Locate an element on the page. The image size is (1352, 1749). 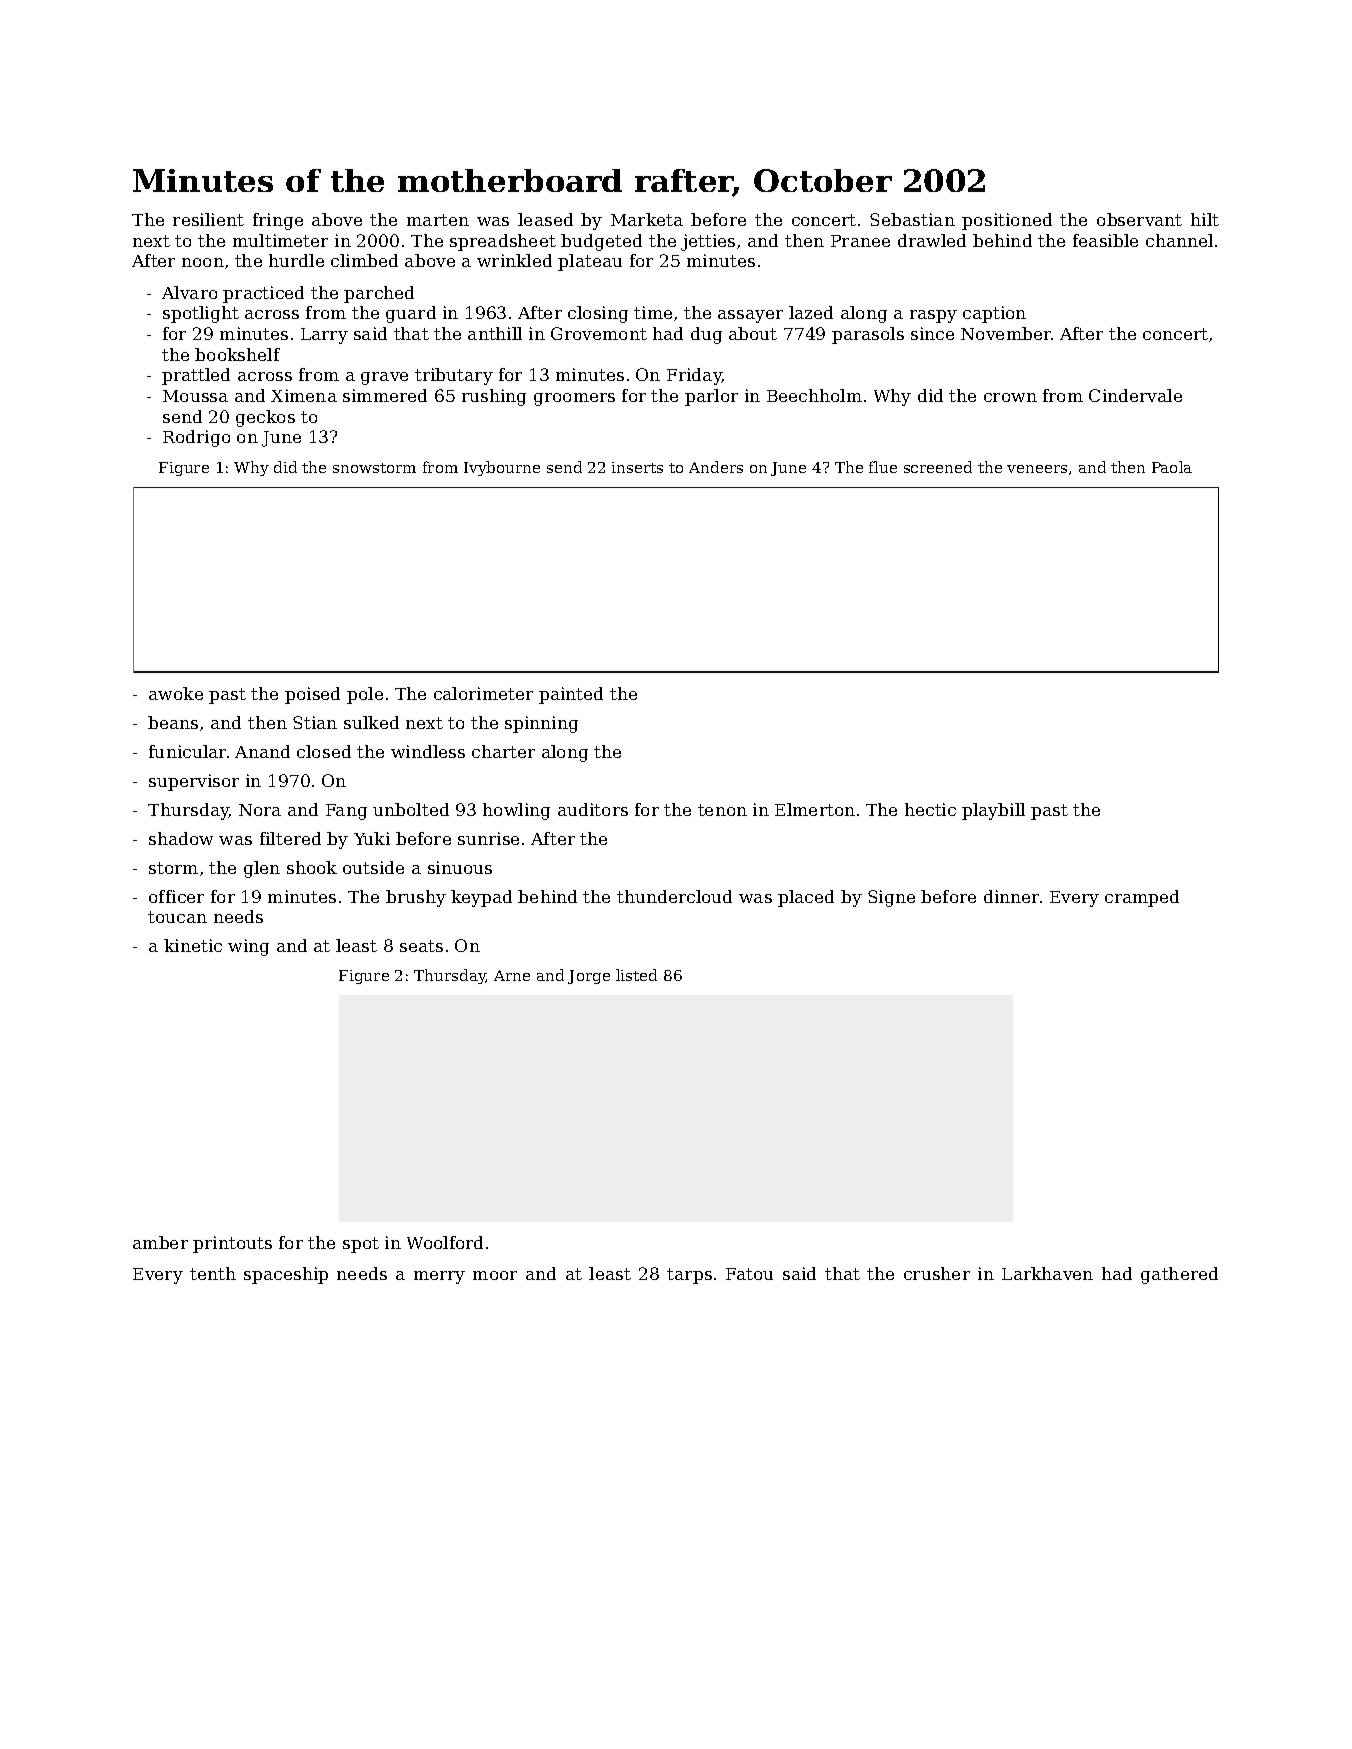
painted is located at coordinates (571, 695).
